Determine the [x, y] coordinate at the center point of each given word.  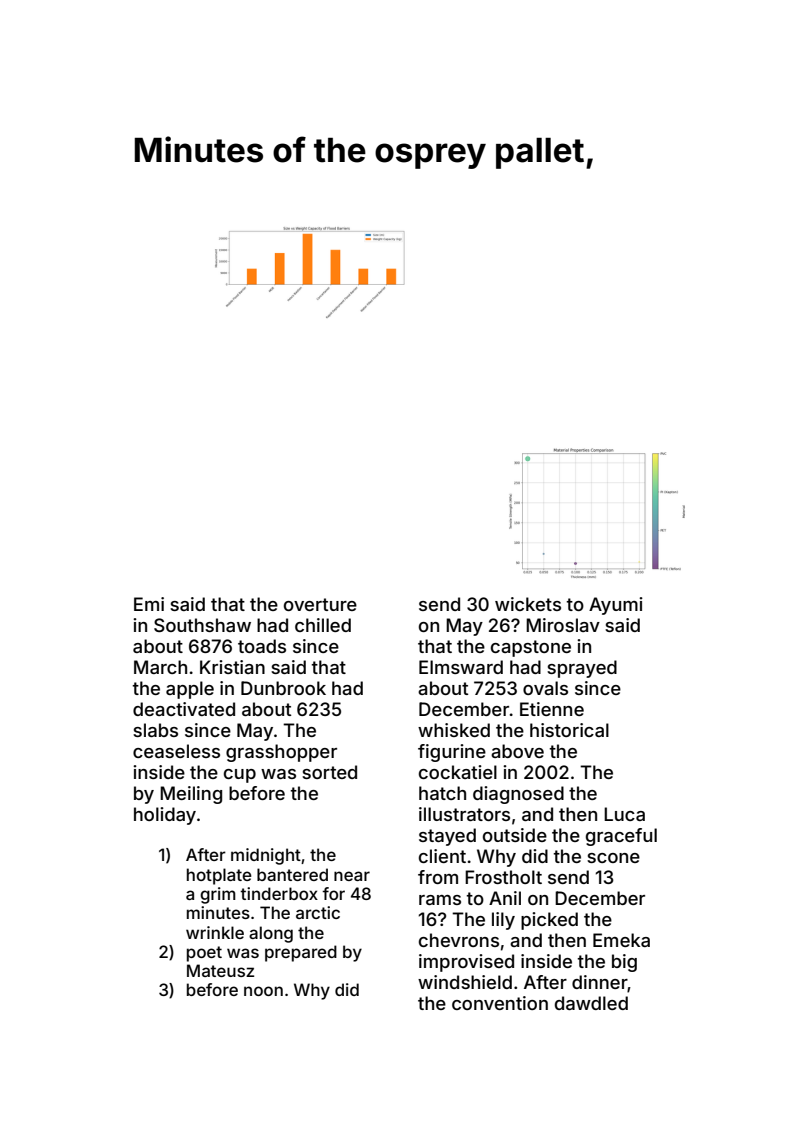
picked [549, 921]
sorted [329, 772]
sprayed [582, 669]
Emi [149, 604]
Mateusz [220, 970]
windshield [465, 982]
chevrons [459, 940]
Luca [624, 814]
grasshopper [281, 753]
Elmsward [461, 667]
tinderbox [279, 893]
